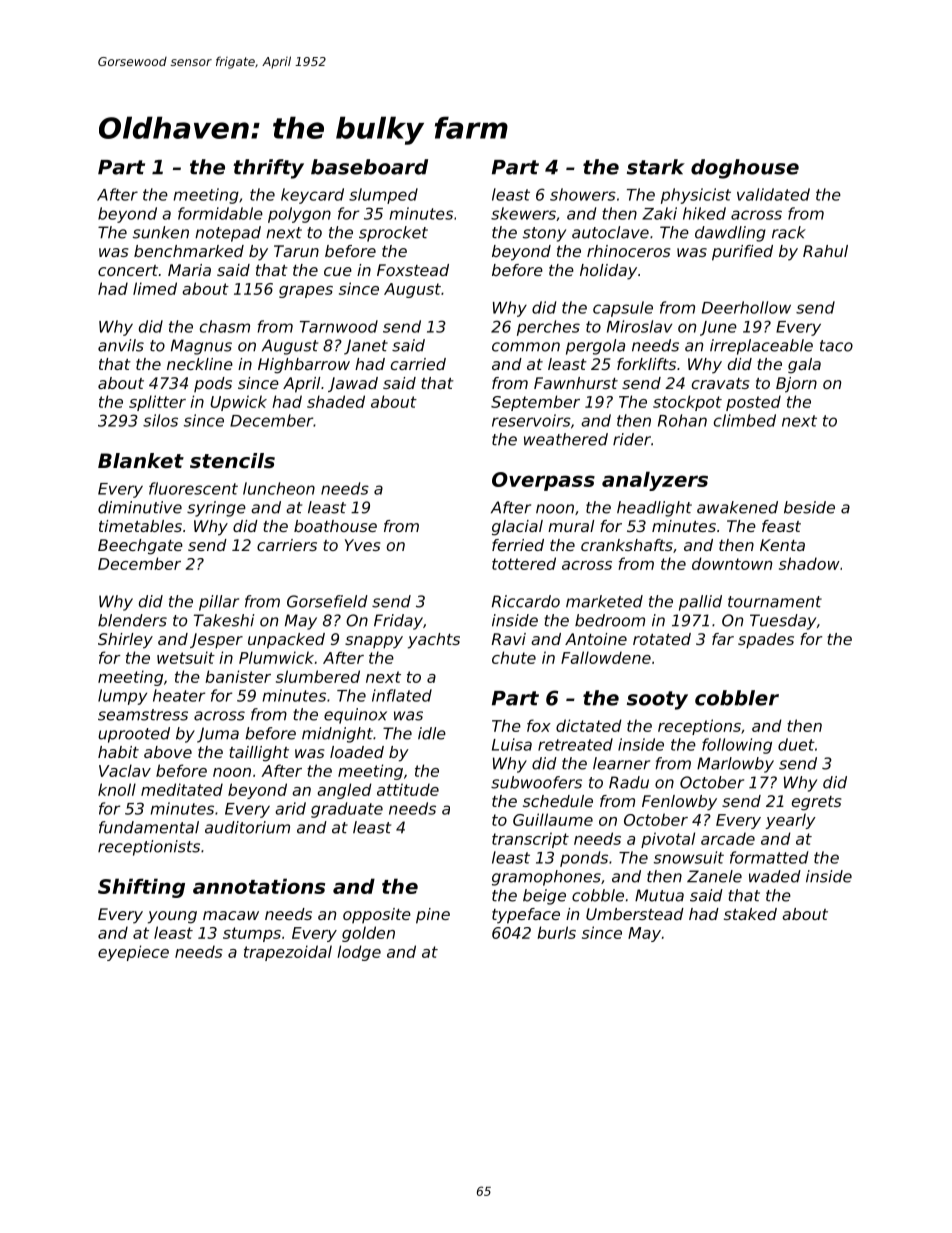 Image resolution: width=952 pixels, height=1233 pixels. I want to click on young, so click(172, 917).
